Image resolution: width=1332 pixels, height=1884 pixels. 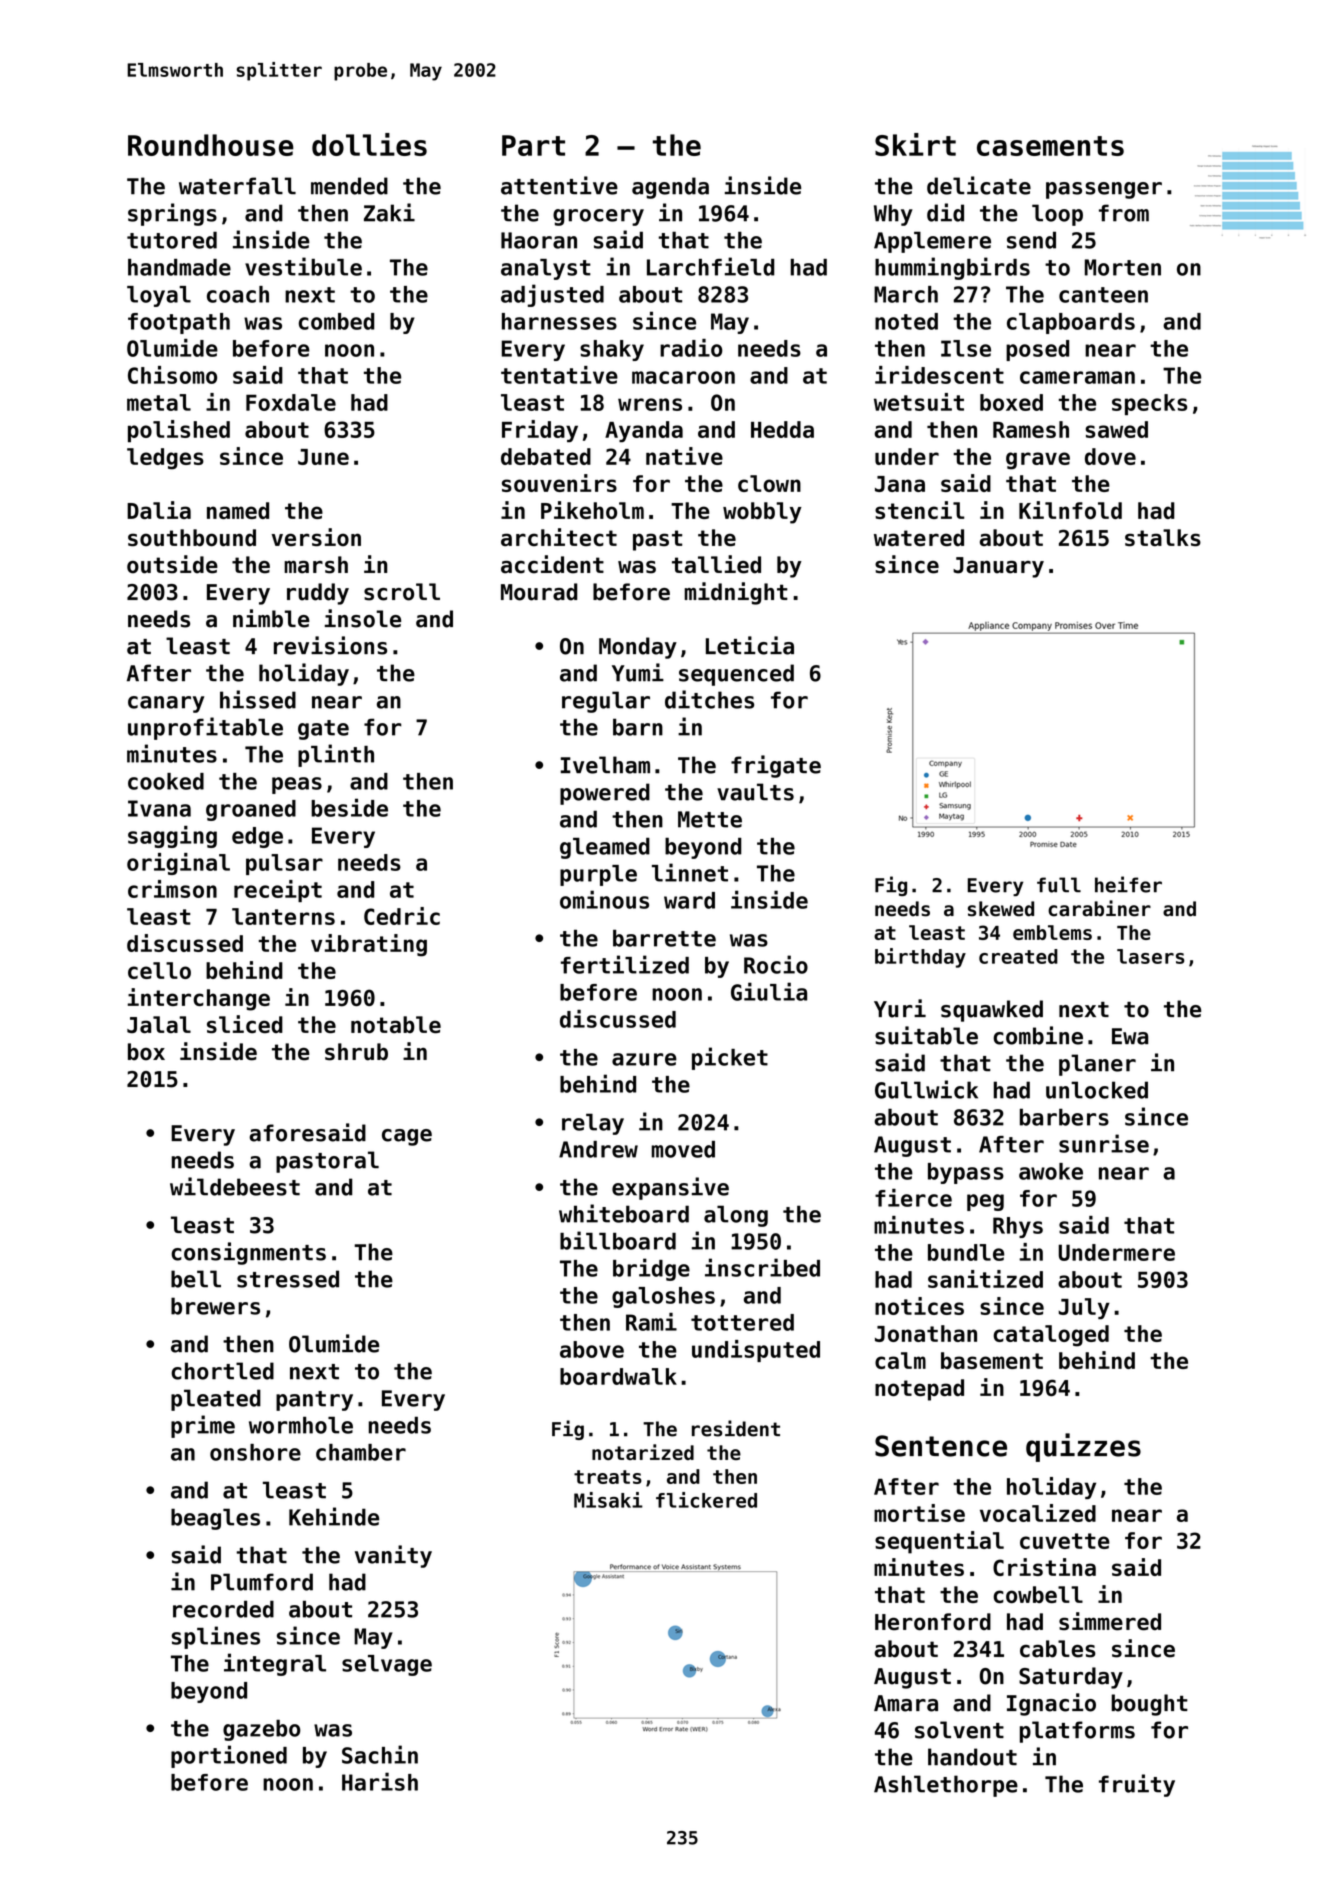 What do you see at coordinates (262, 1582) in the screenshot?
I see `Plumford` at bounding box center [262, 1582].
